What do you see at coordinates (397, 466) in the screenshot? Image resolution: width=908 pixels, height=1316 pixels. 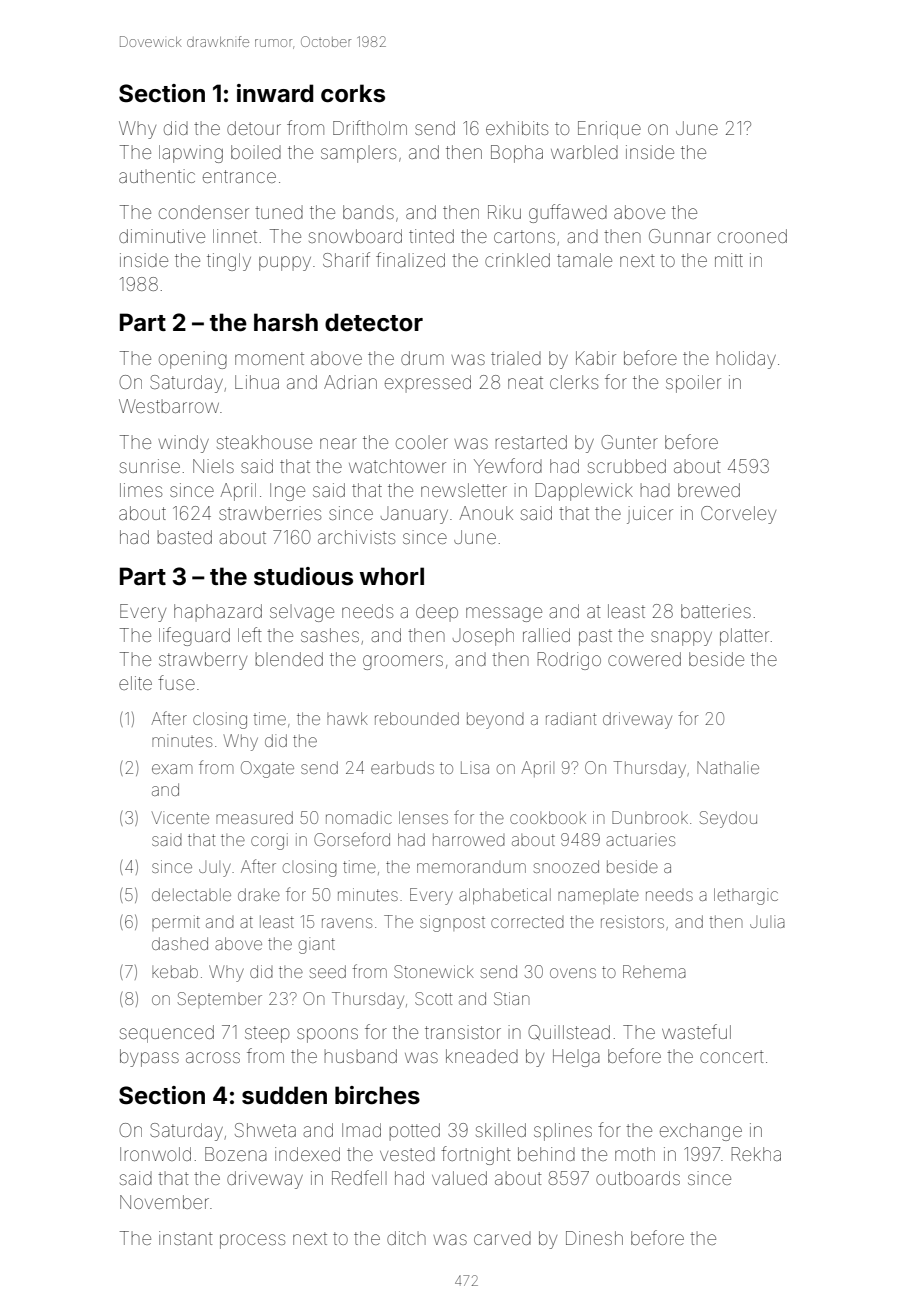 I see `watchtower` at bounding box center [397, 466].
